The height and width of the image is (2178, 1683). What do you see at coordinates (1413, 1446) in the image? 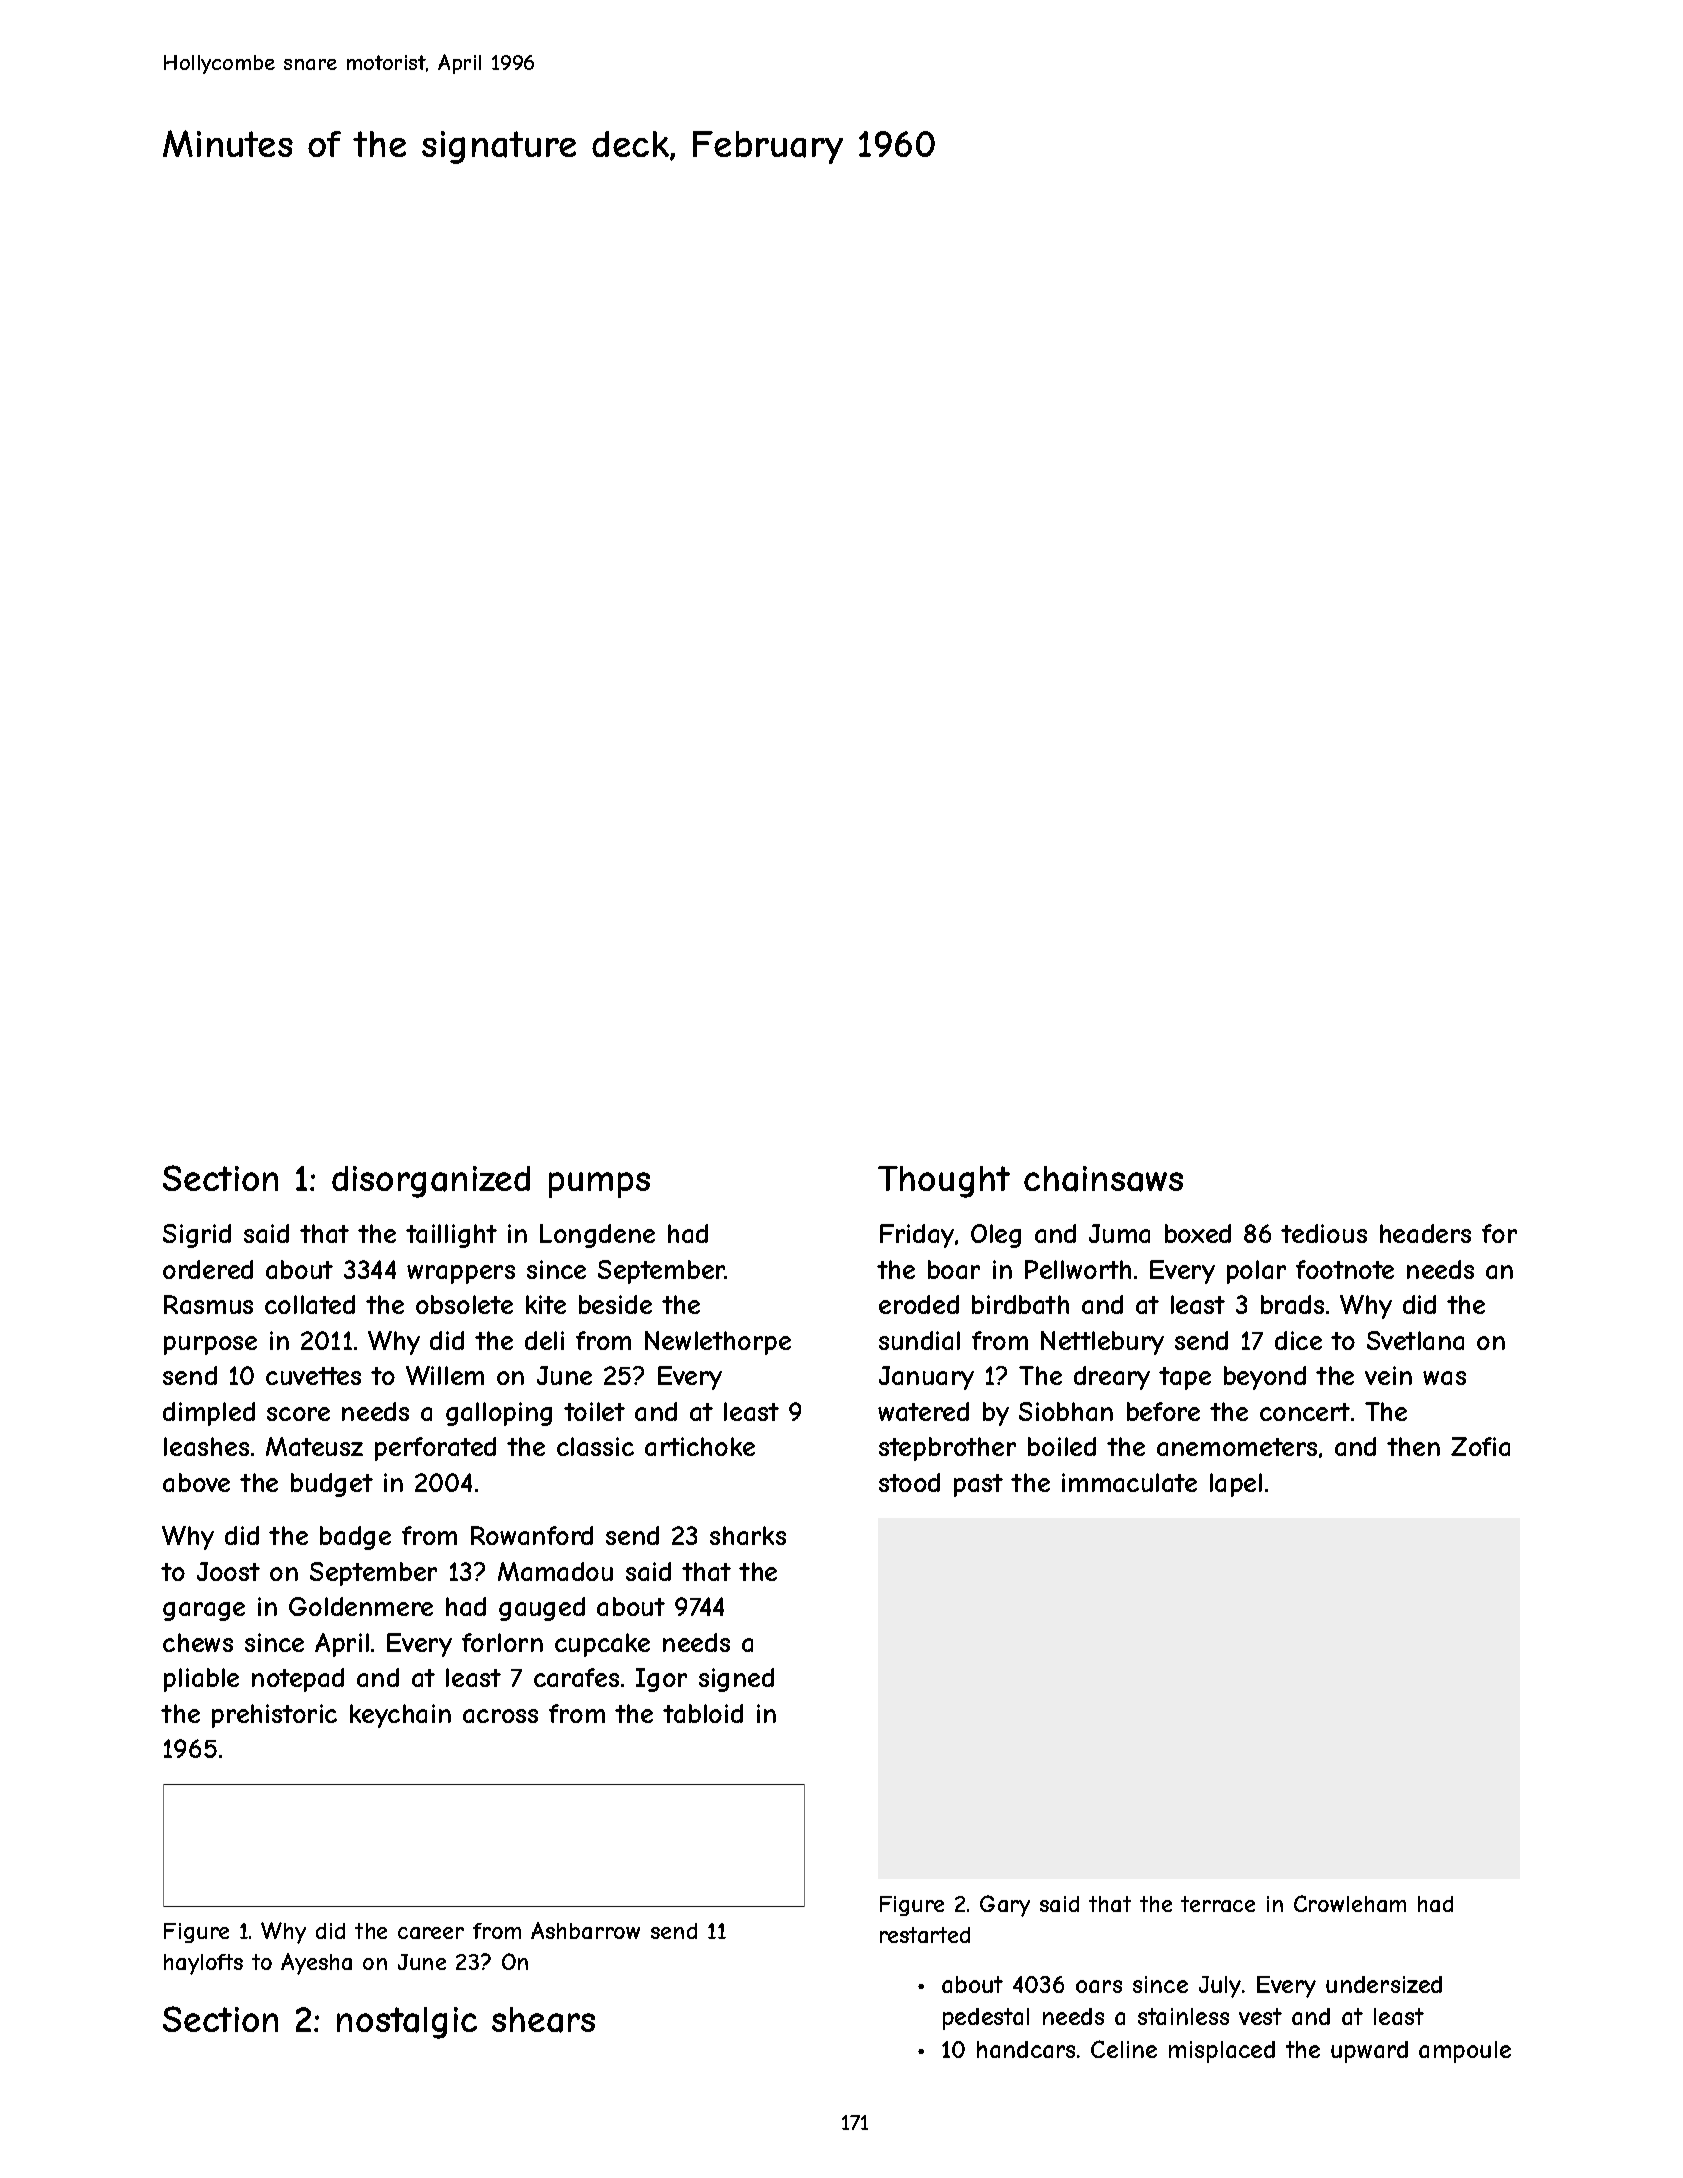
I see `then` at bounding box center [1413, 1446].
